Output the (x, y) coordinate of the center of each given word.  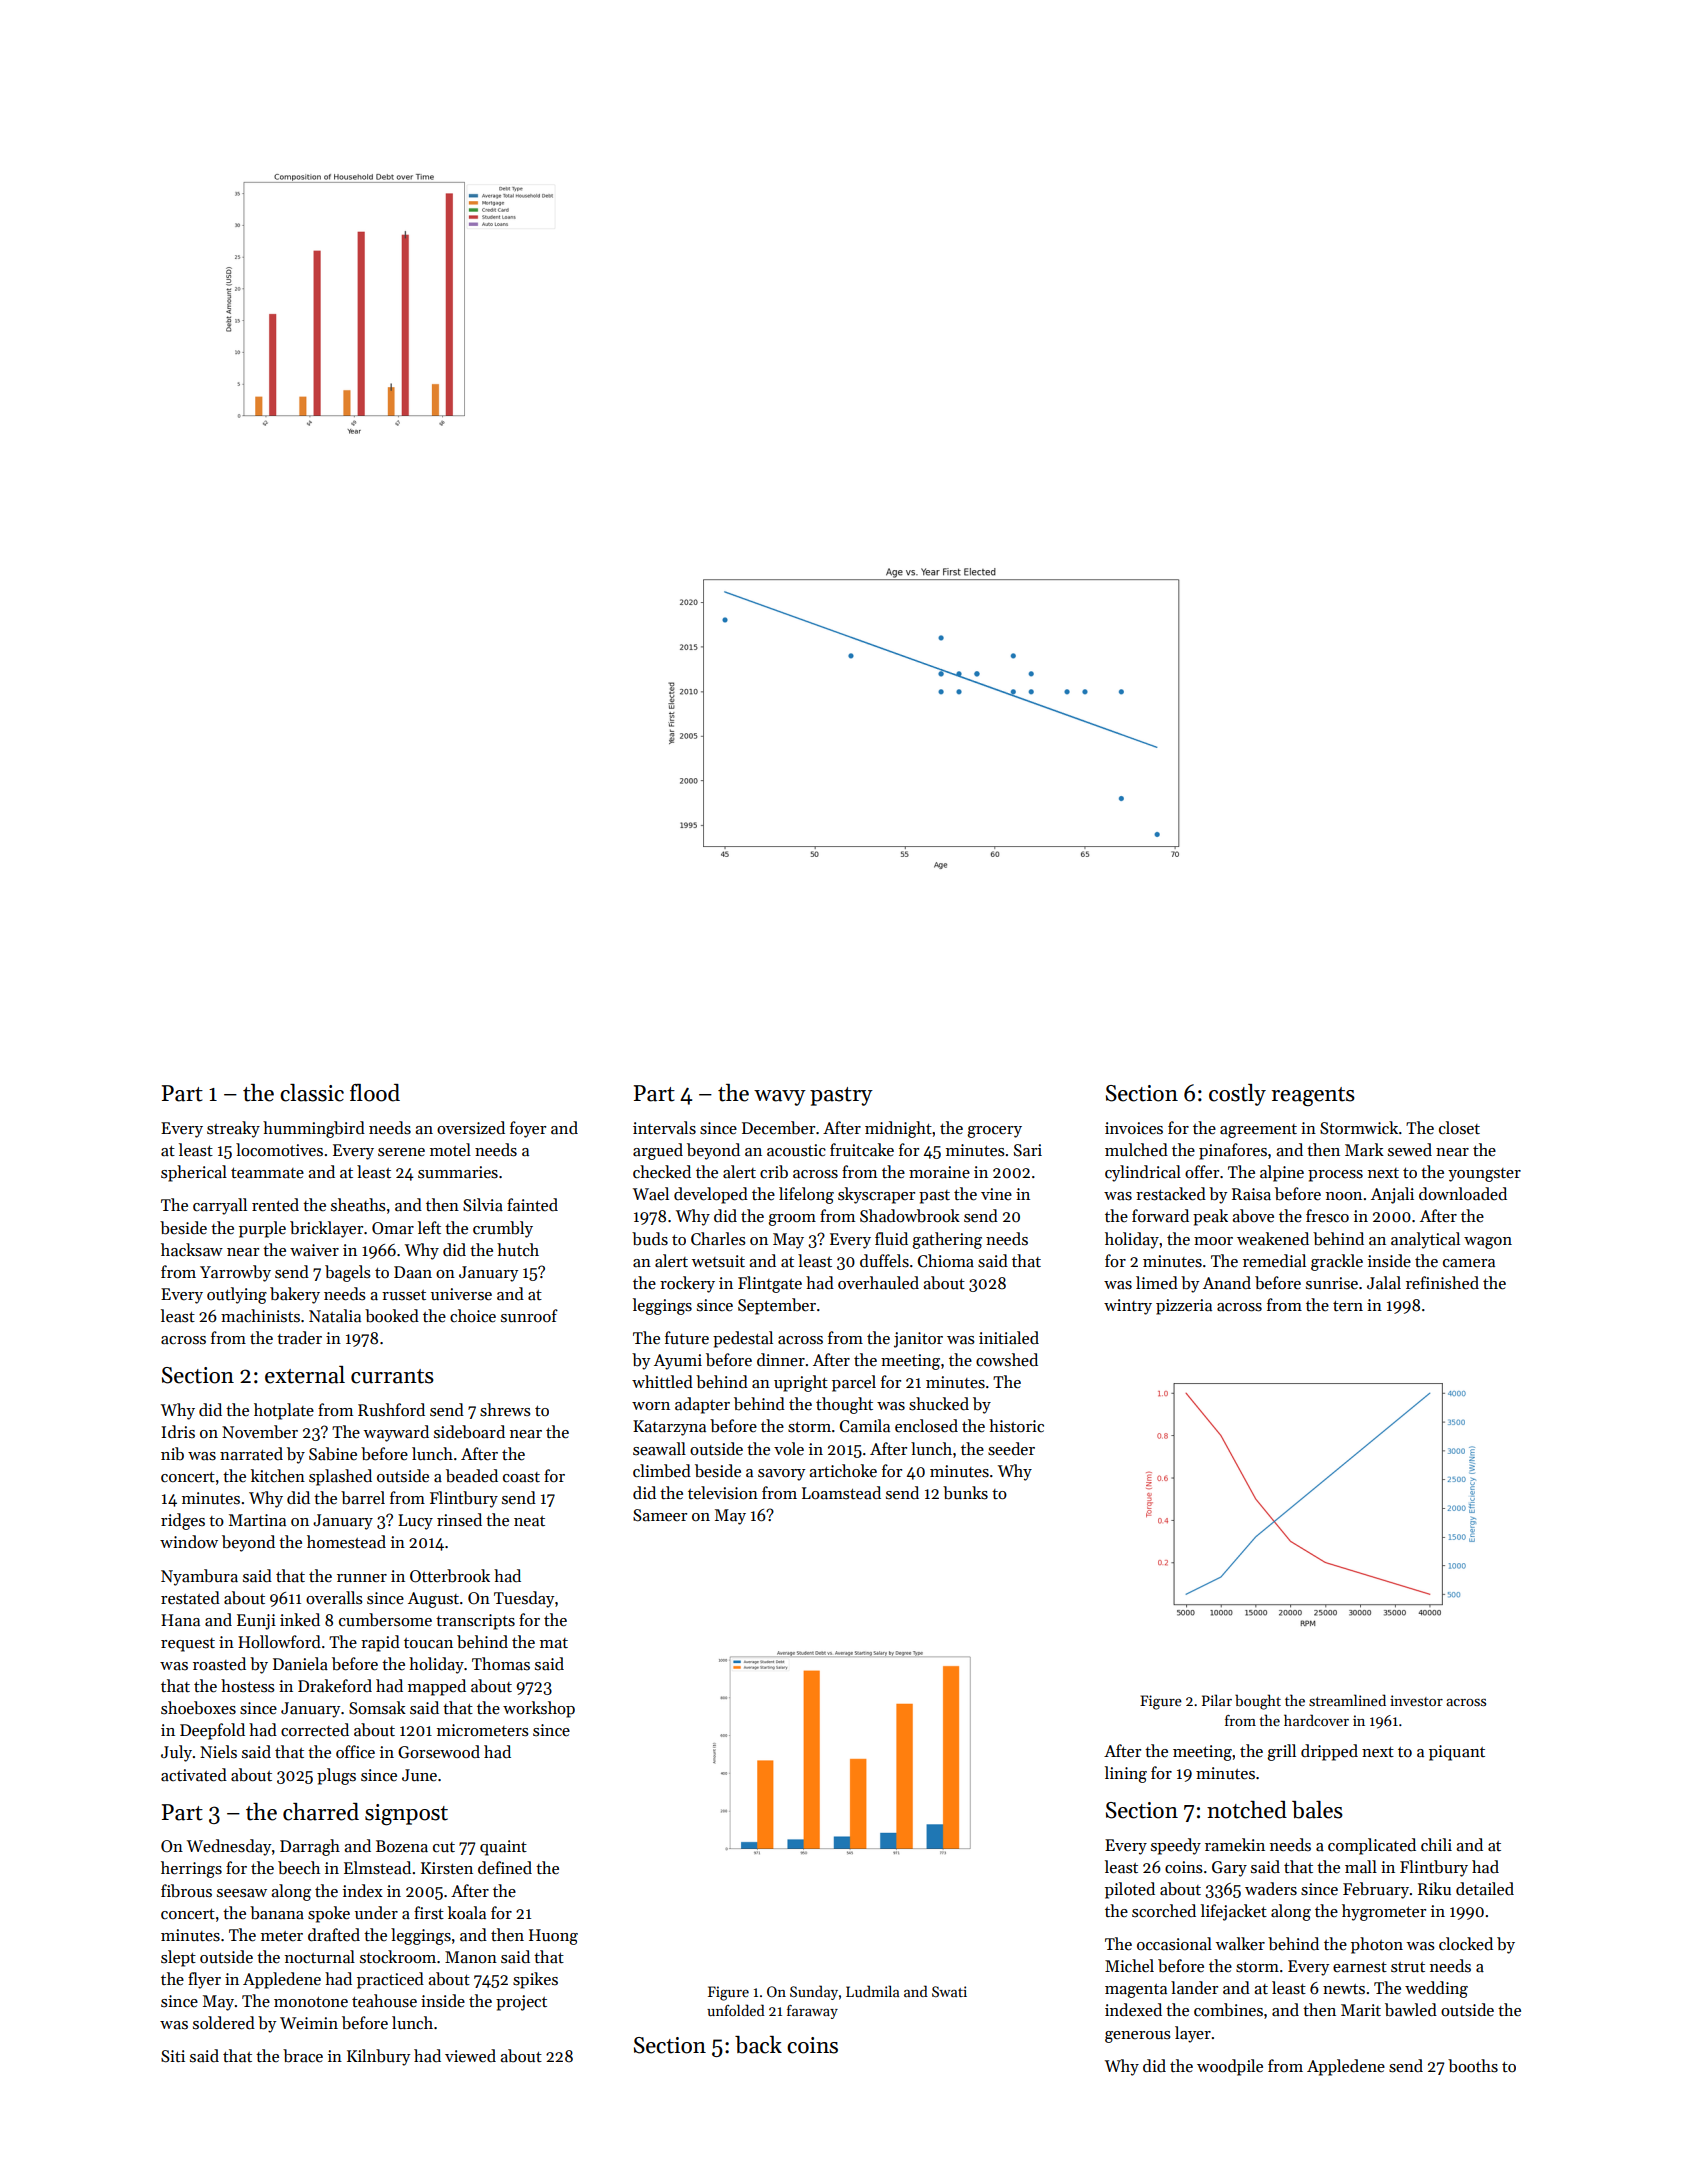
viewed (470, 2056)
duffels (884, 1261)
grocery (994, 1132)
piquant (1457, 1753)
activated (194, 1775)
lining (1126, 1774)
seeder (1011, 1449)
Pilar (1217, 1700)
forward (1160, 1216)
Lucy (415, 1522)
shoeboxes (198, 1708)
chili (1436, 1845)
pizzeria (1184, 1307)
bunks (965, 1493)
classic (312, 1093)
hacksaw (192, 1250)
